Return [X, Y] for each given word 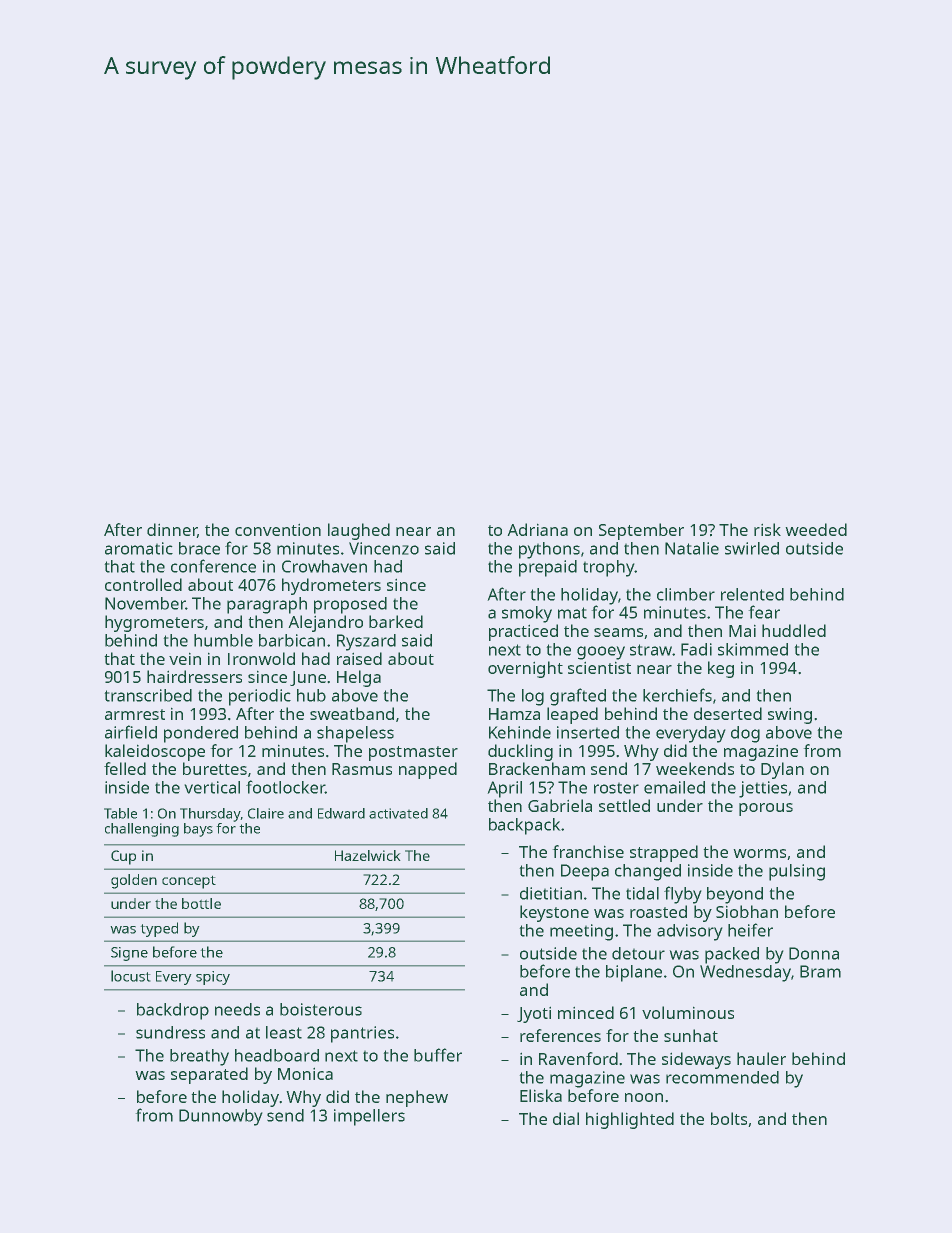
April [505, 789]
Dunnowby [220, 1117]
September [641, 531]
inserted [588, 732]
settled [624, 805]
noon [644, 1097]
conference [213, 566]
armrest [135, 714]
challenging [142, 830]
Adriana [538, 529]
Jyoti [534, 1015]
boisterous [321, 1009]
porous [766, 809]
